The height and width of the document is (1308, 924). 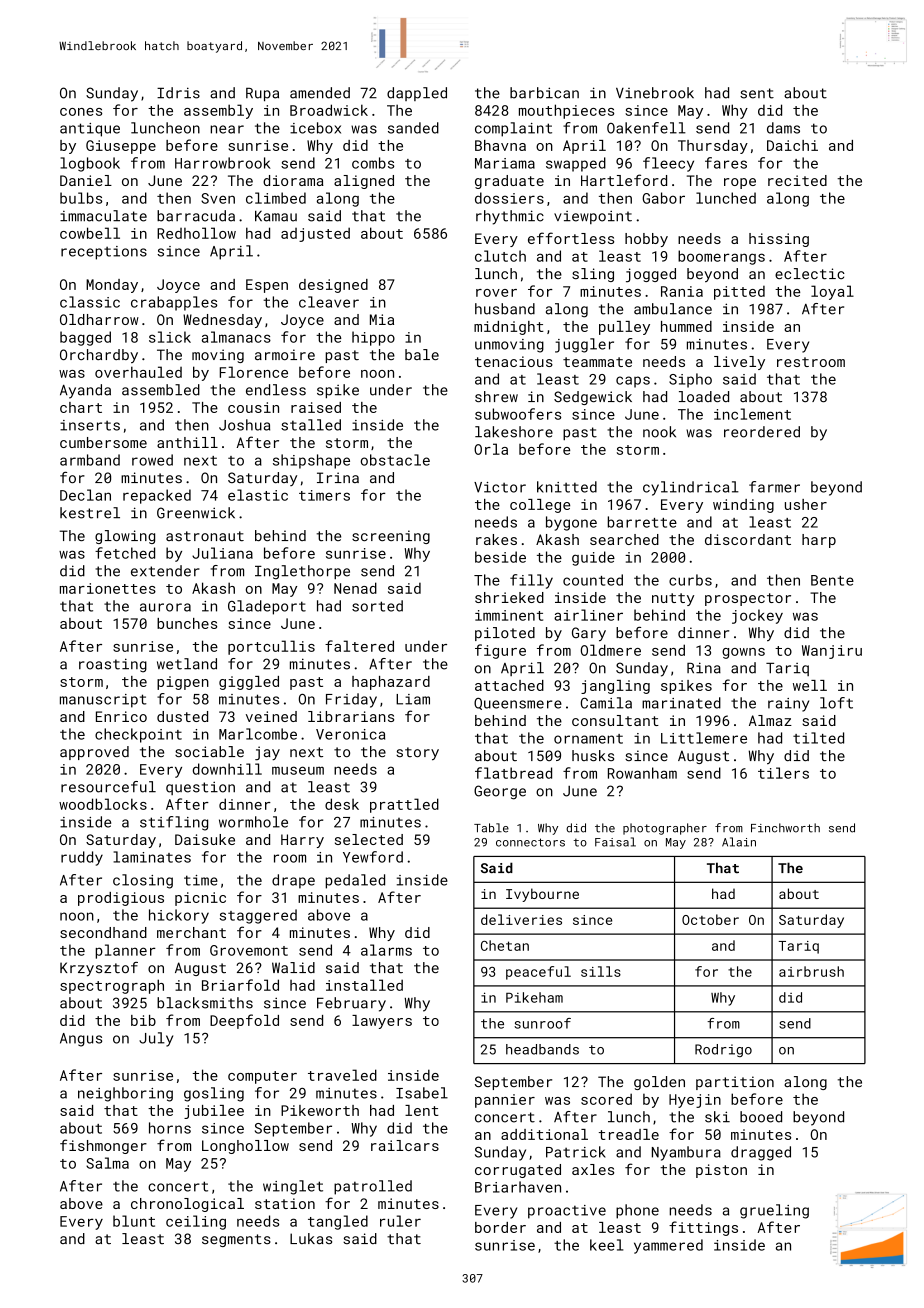 I want to click on Idris, so click(x=178, y=93).
